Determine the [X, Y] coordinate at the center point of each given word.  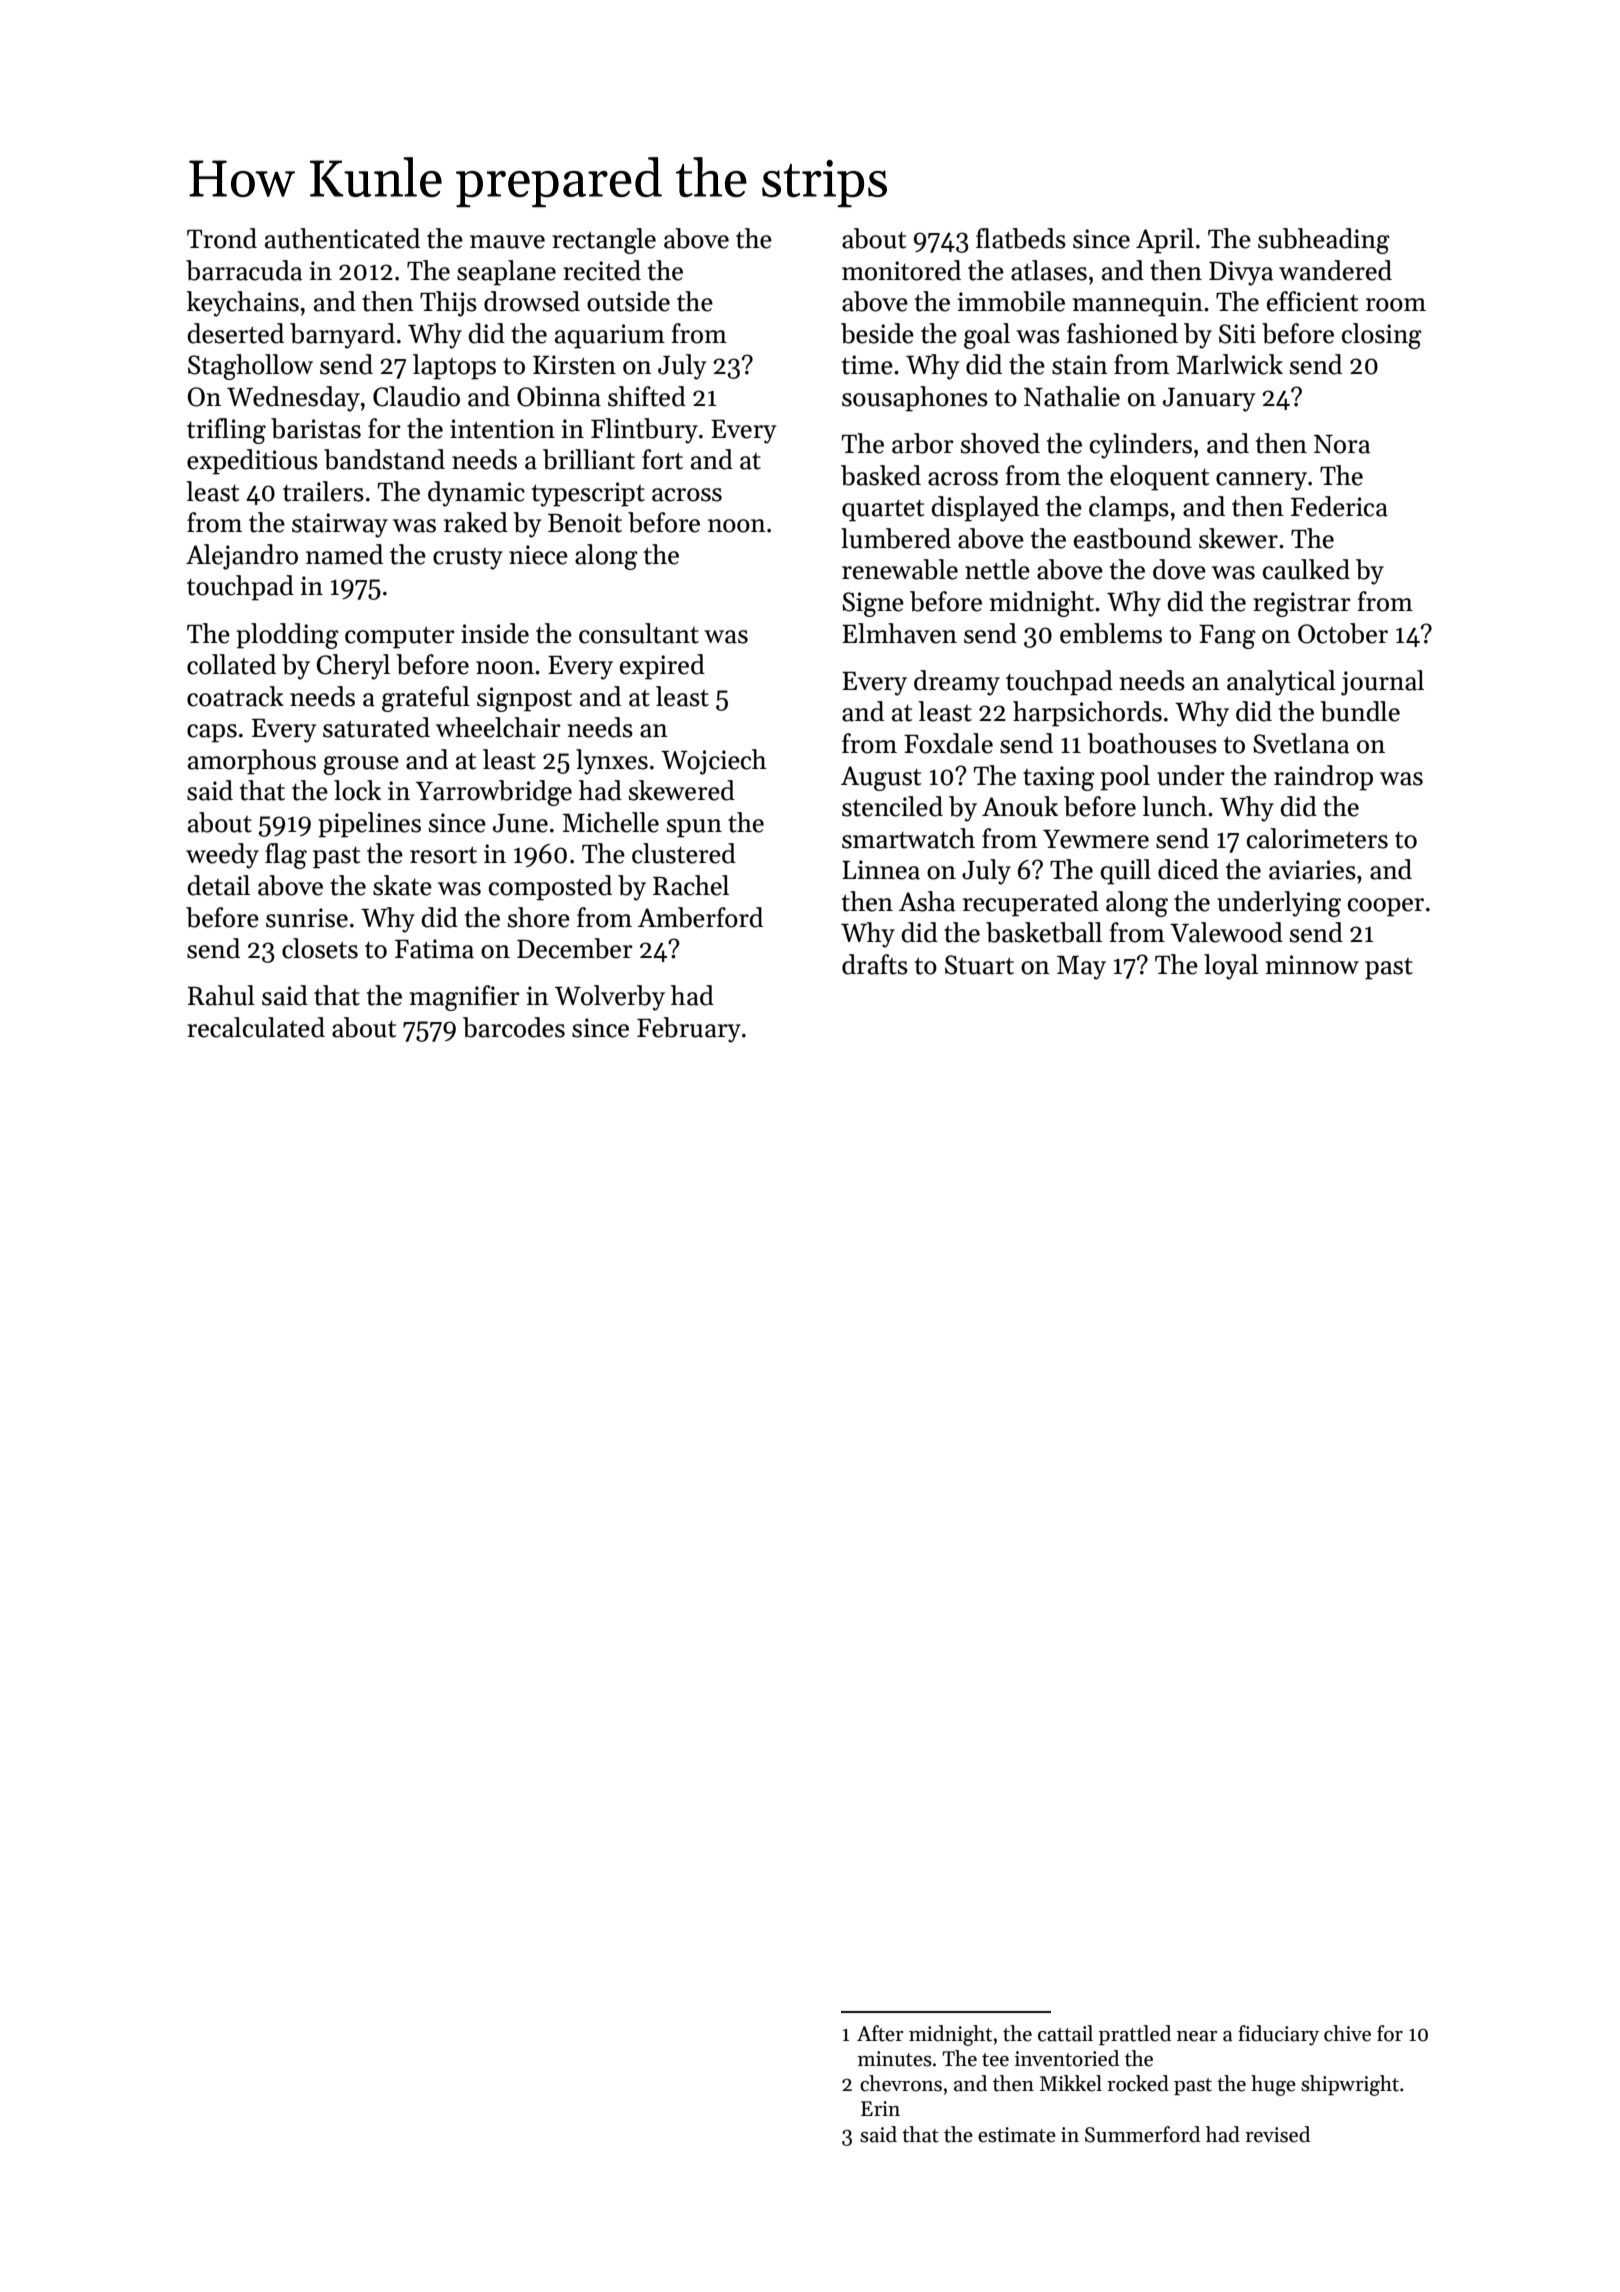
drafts [875, 964]
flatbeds [1021, 238]
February [689, 1030]
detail [218, 885]
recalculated [256, 1027]
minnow [1312, 965]
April [1165, 241]
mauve [507, 242]
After [880, 2033]
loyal [1231, 967]
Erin [880, 2108]
